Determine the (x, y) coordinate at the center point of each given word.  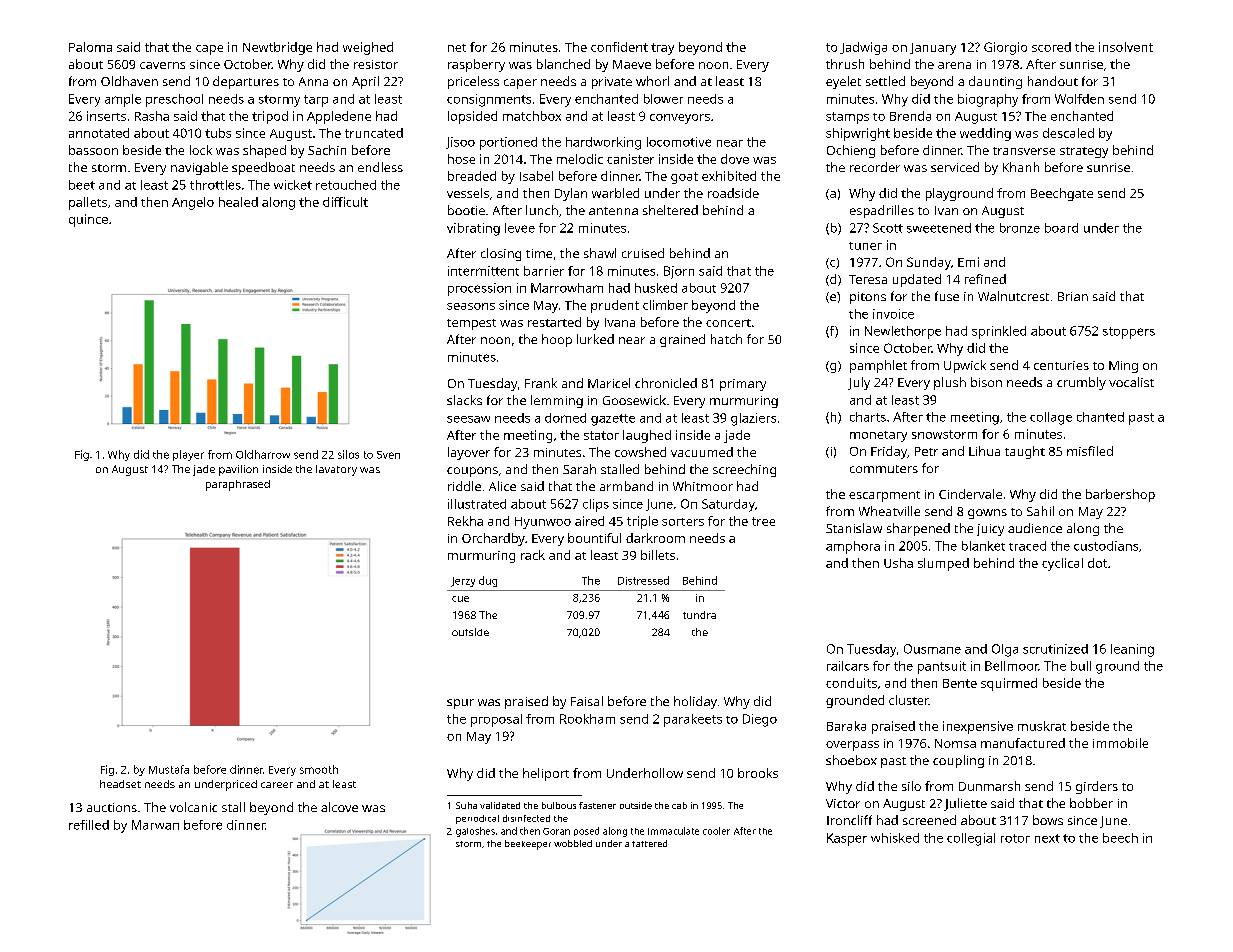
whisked (895, 838)
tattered (649, 843)
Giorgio (1005, 48)
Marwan (155, 825)
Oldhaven (129, 81)
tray (662, 49)
